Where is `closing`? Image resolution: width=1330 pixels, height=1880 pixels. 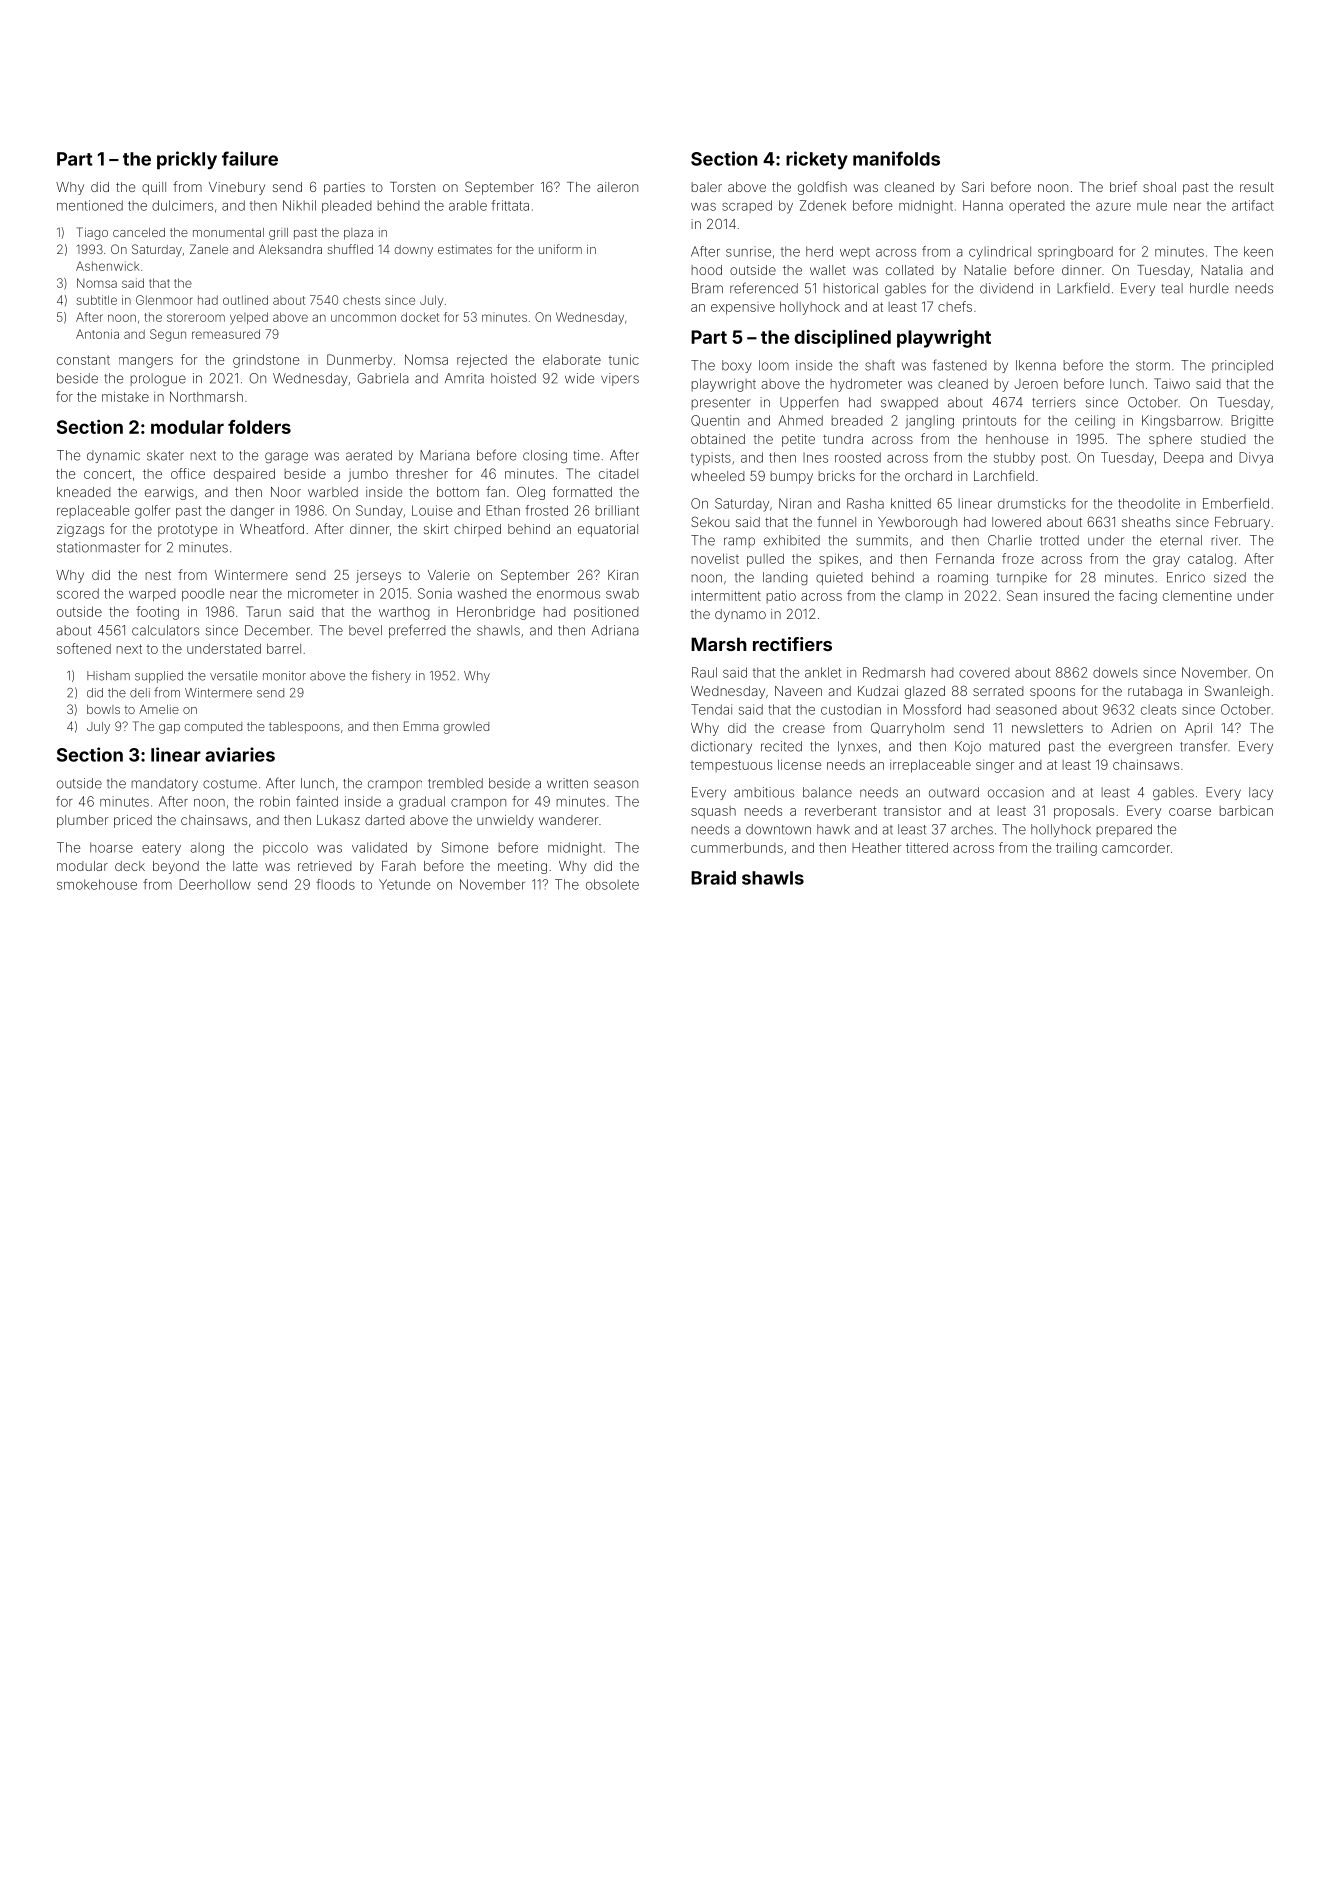
closing is located at coordinates (545, 456).
